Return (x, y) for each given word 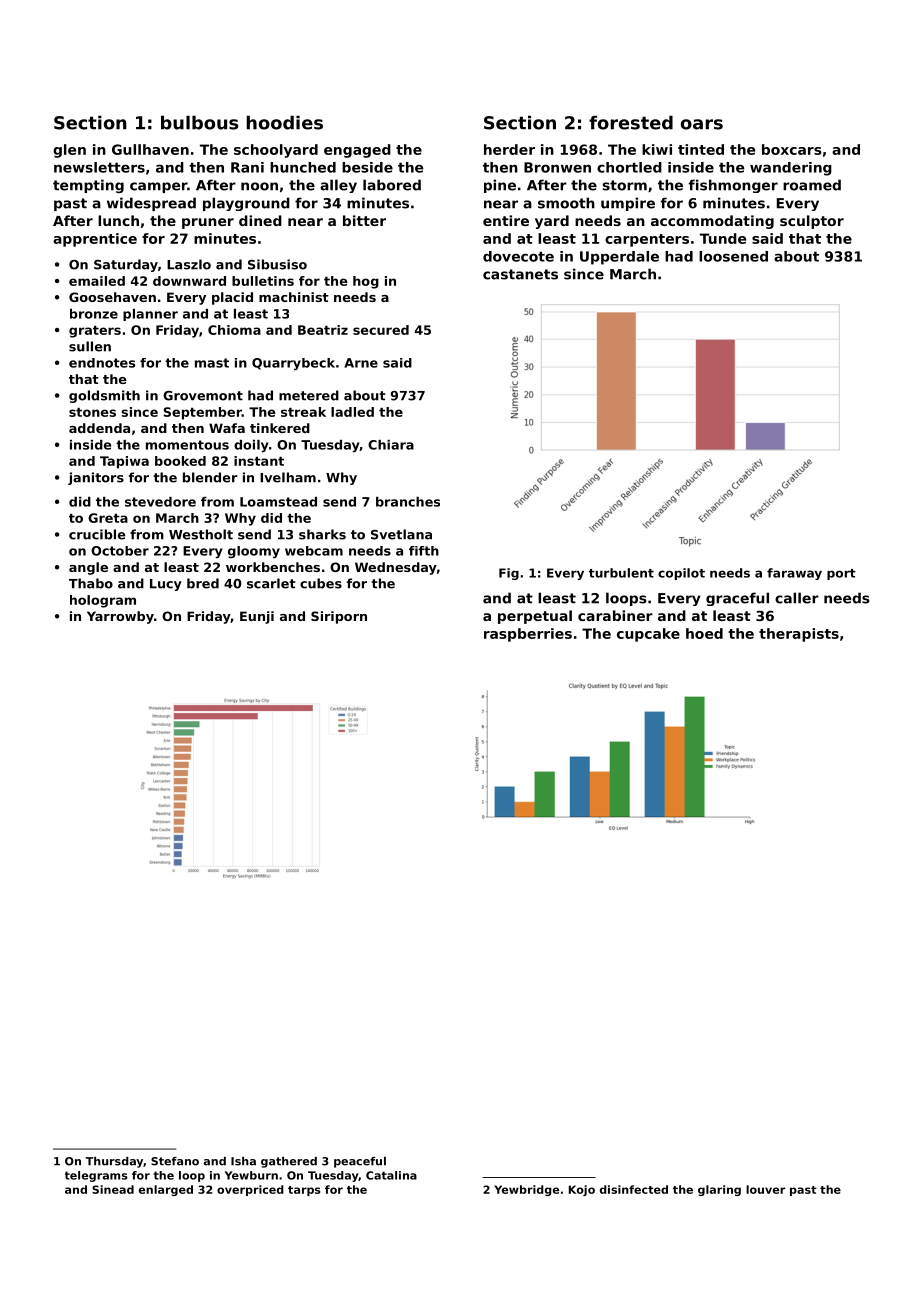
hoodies (284, 122)
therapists (799, 635)
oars (702, 124)
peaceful (360, 1162)
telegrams (96, 1176)
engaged (357, 151)
